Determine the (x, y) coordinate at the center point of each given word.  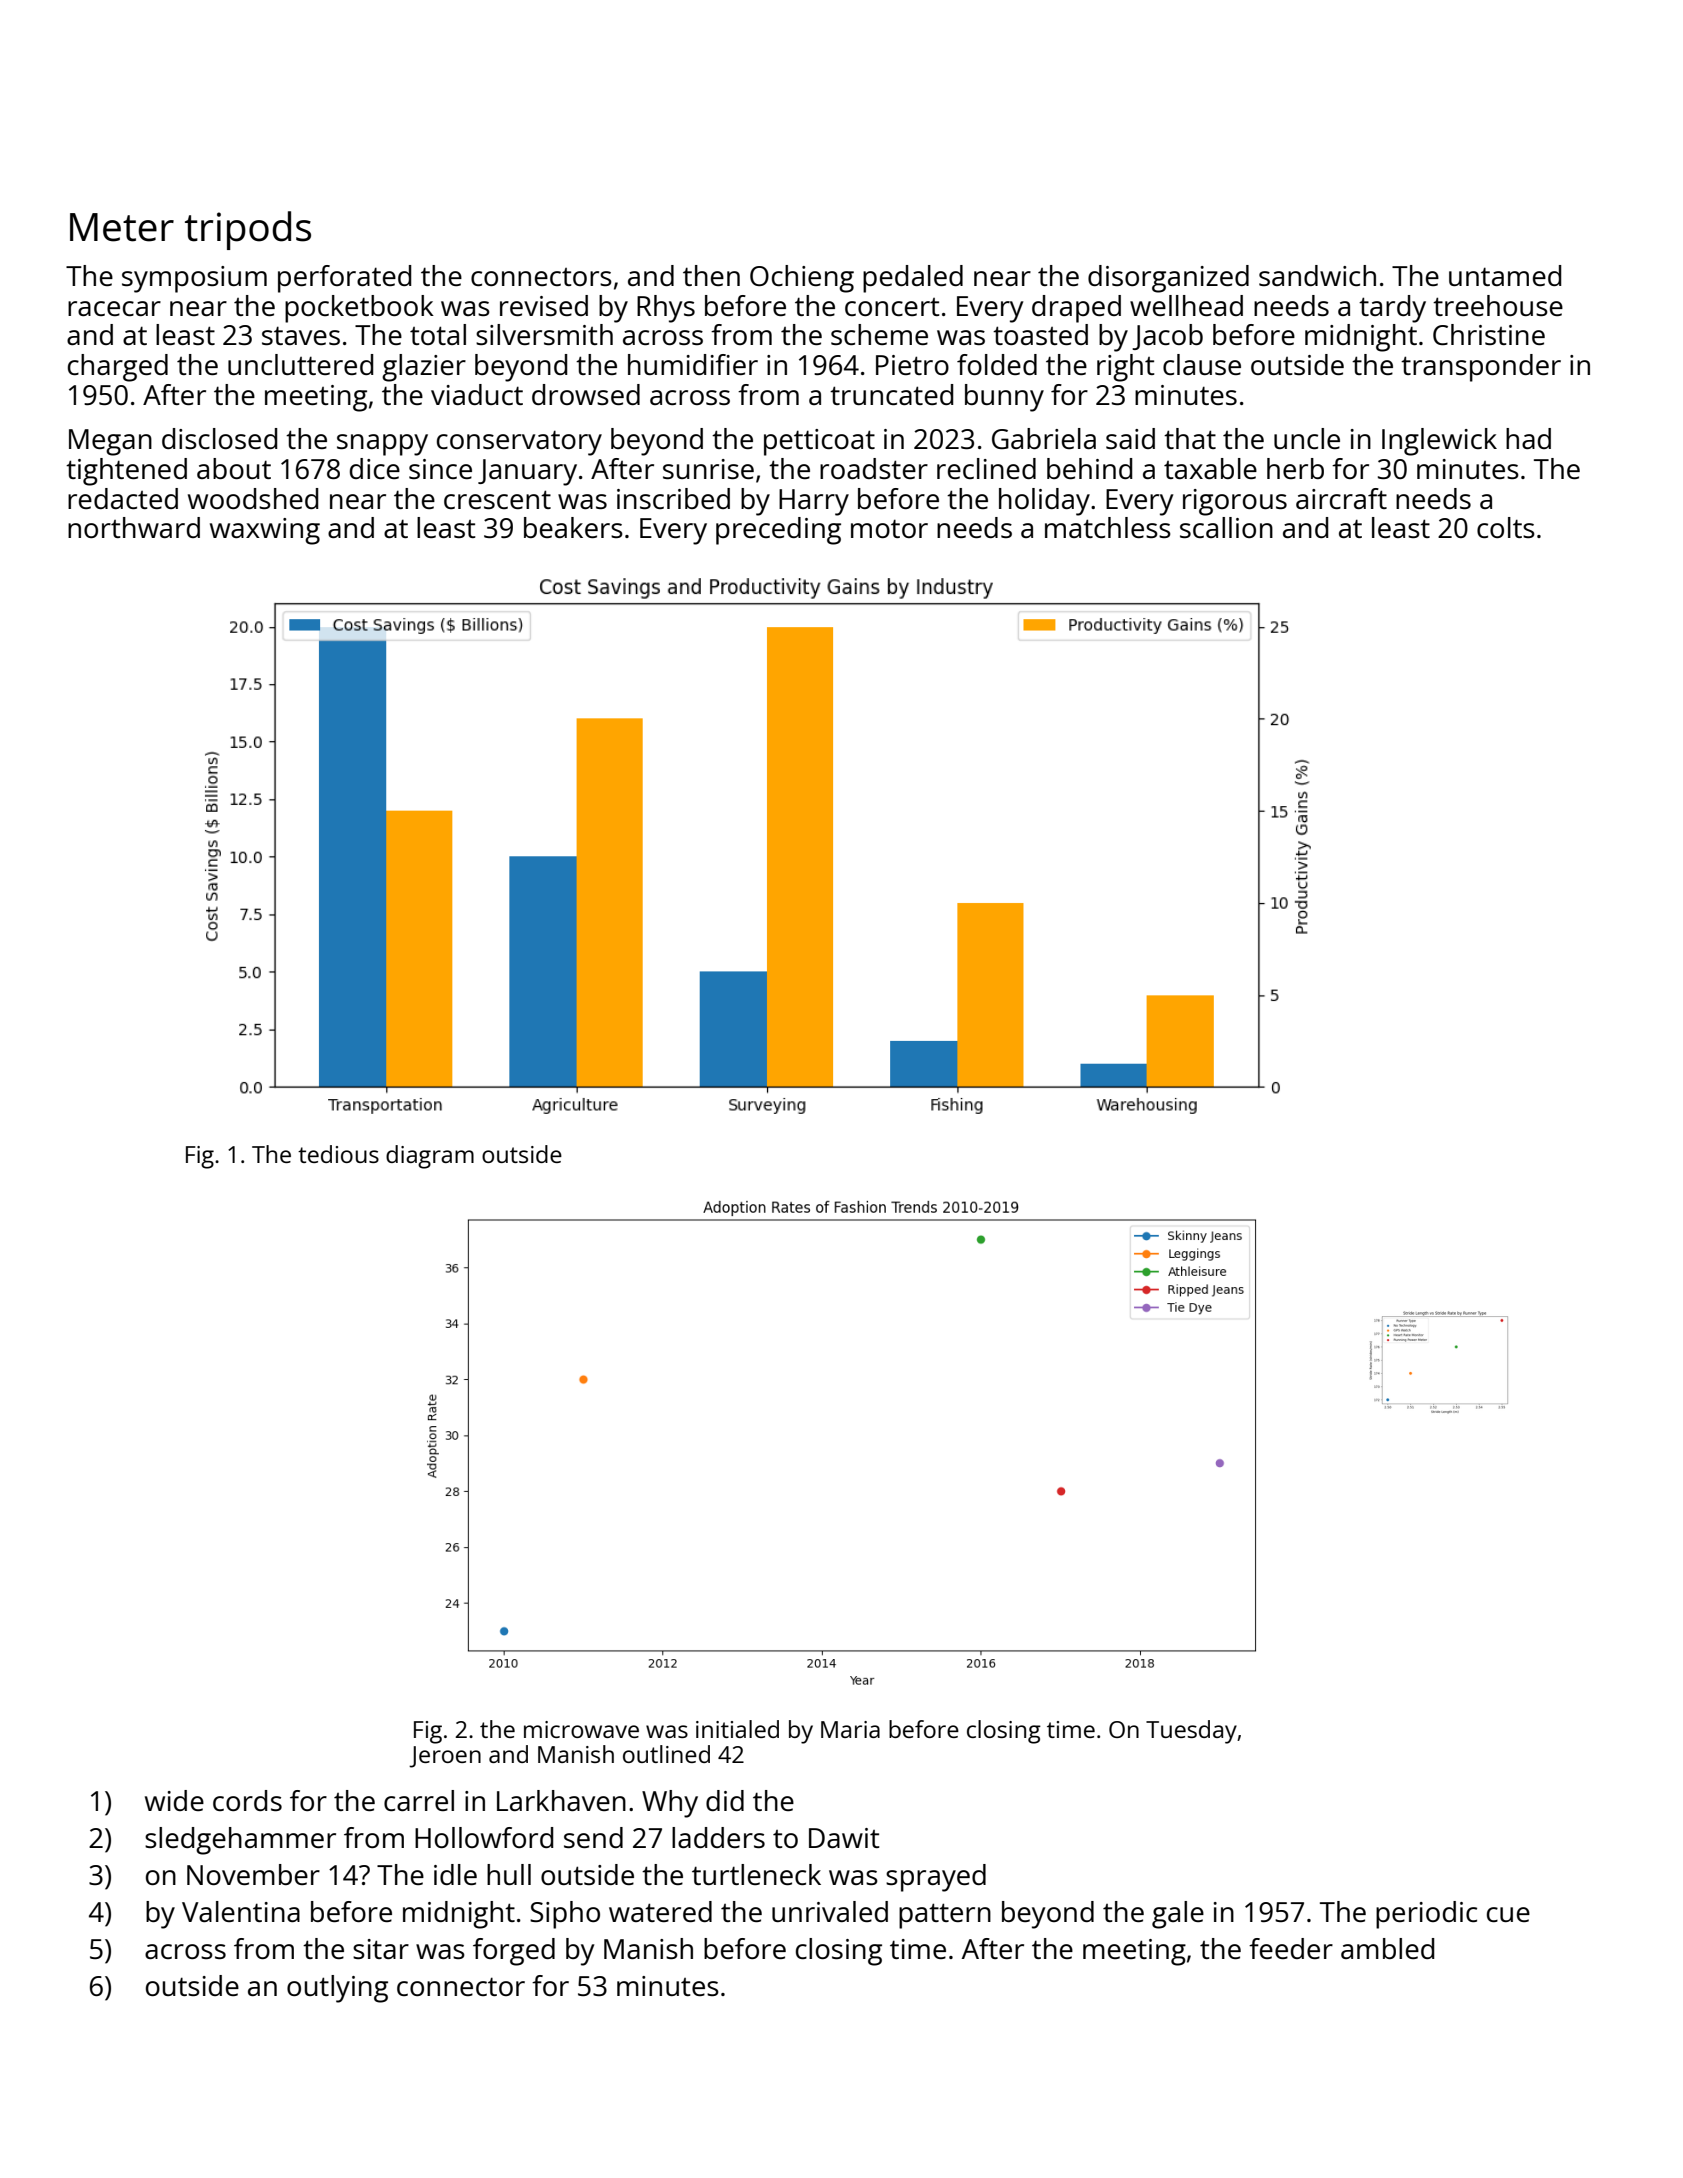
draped (1076, 309)
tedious (338, 1154)
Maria (850, 1729)
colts (1506, 527)
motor (889, 528)
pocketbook (359, 309)
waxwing (265, 531)
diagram (430, 1157)
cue (1508, 1914)
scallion (1226, 527)
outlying (337, 1989)
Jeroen (445, 1757)
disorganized (1168, 279)
